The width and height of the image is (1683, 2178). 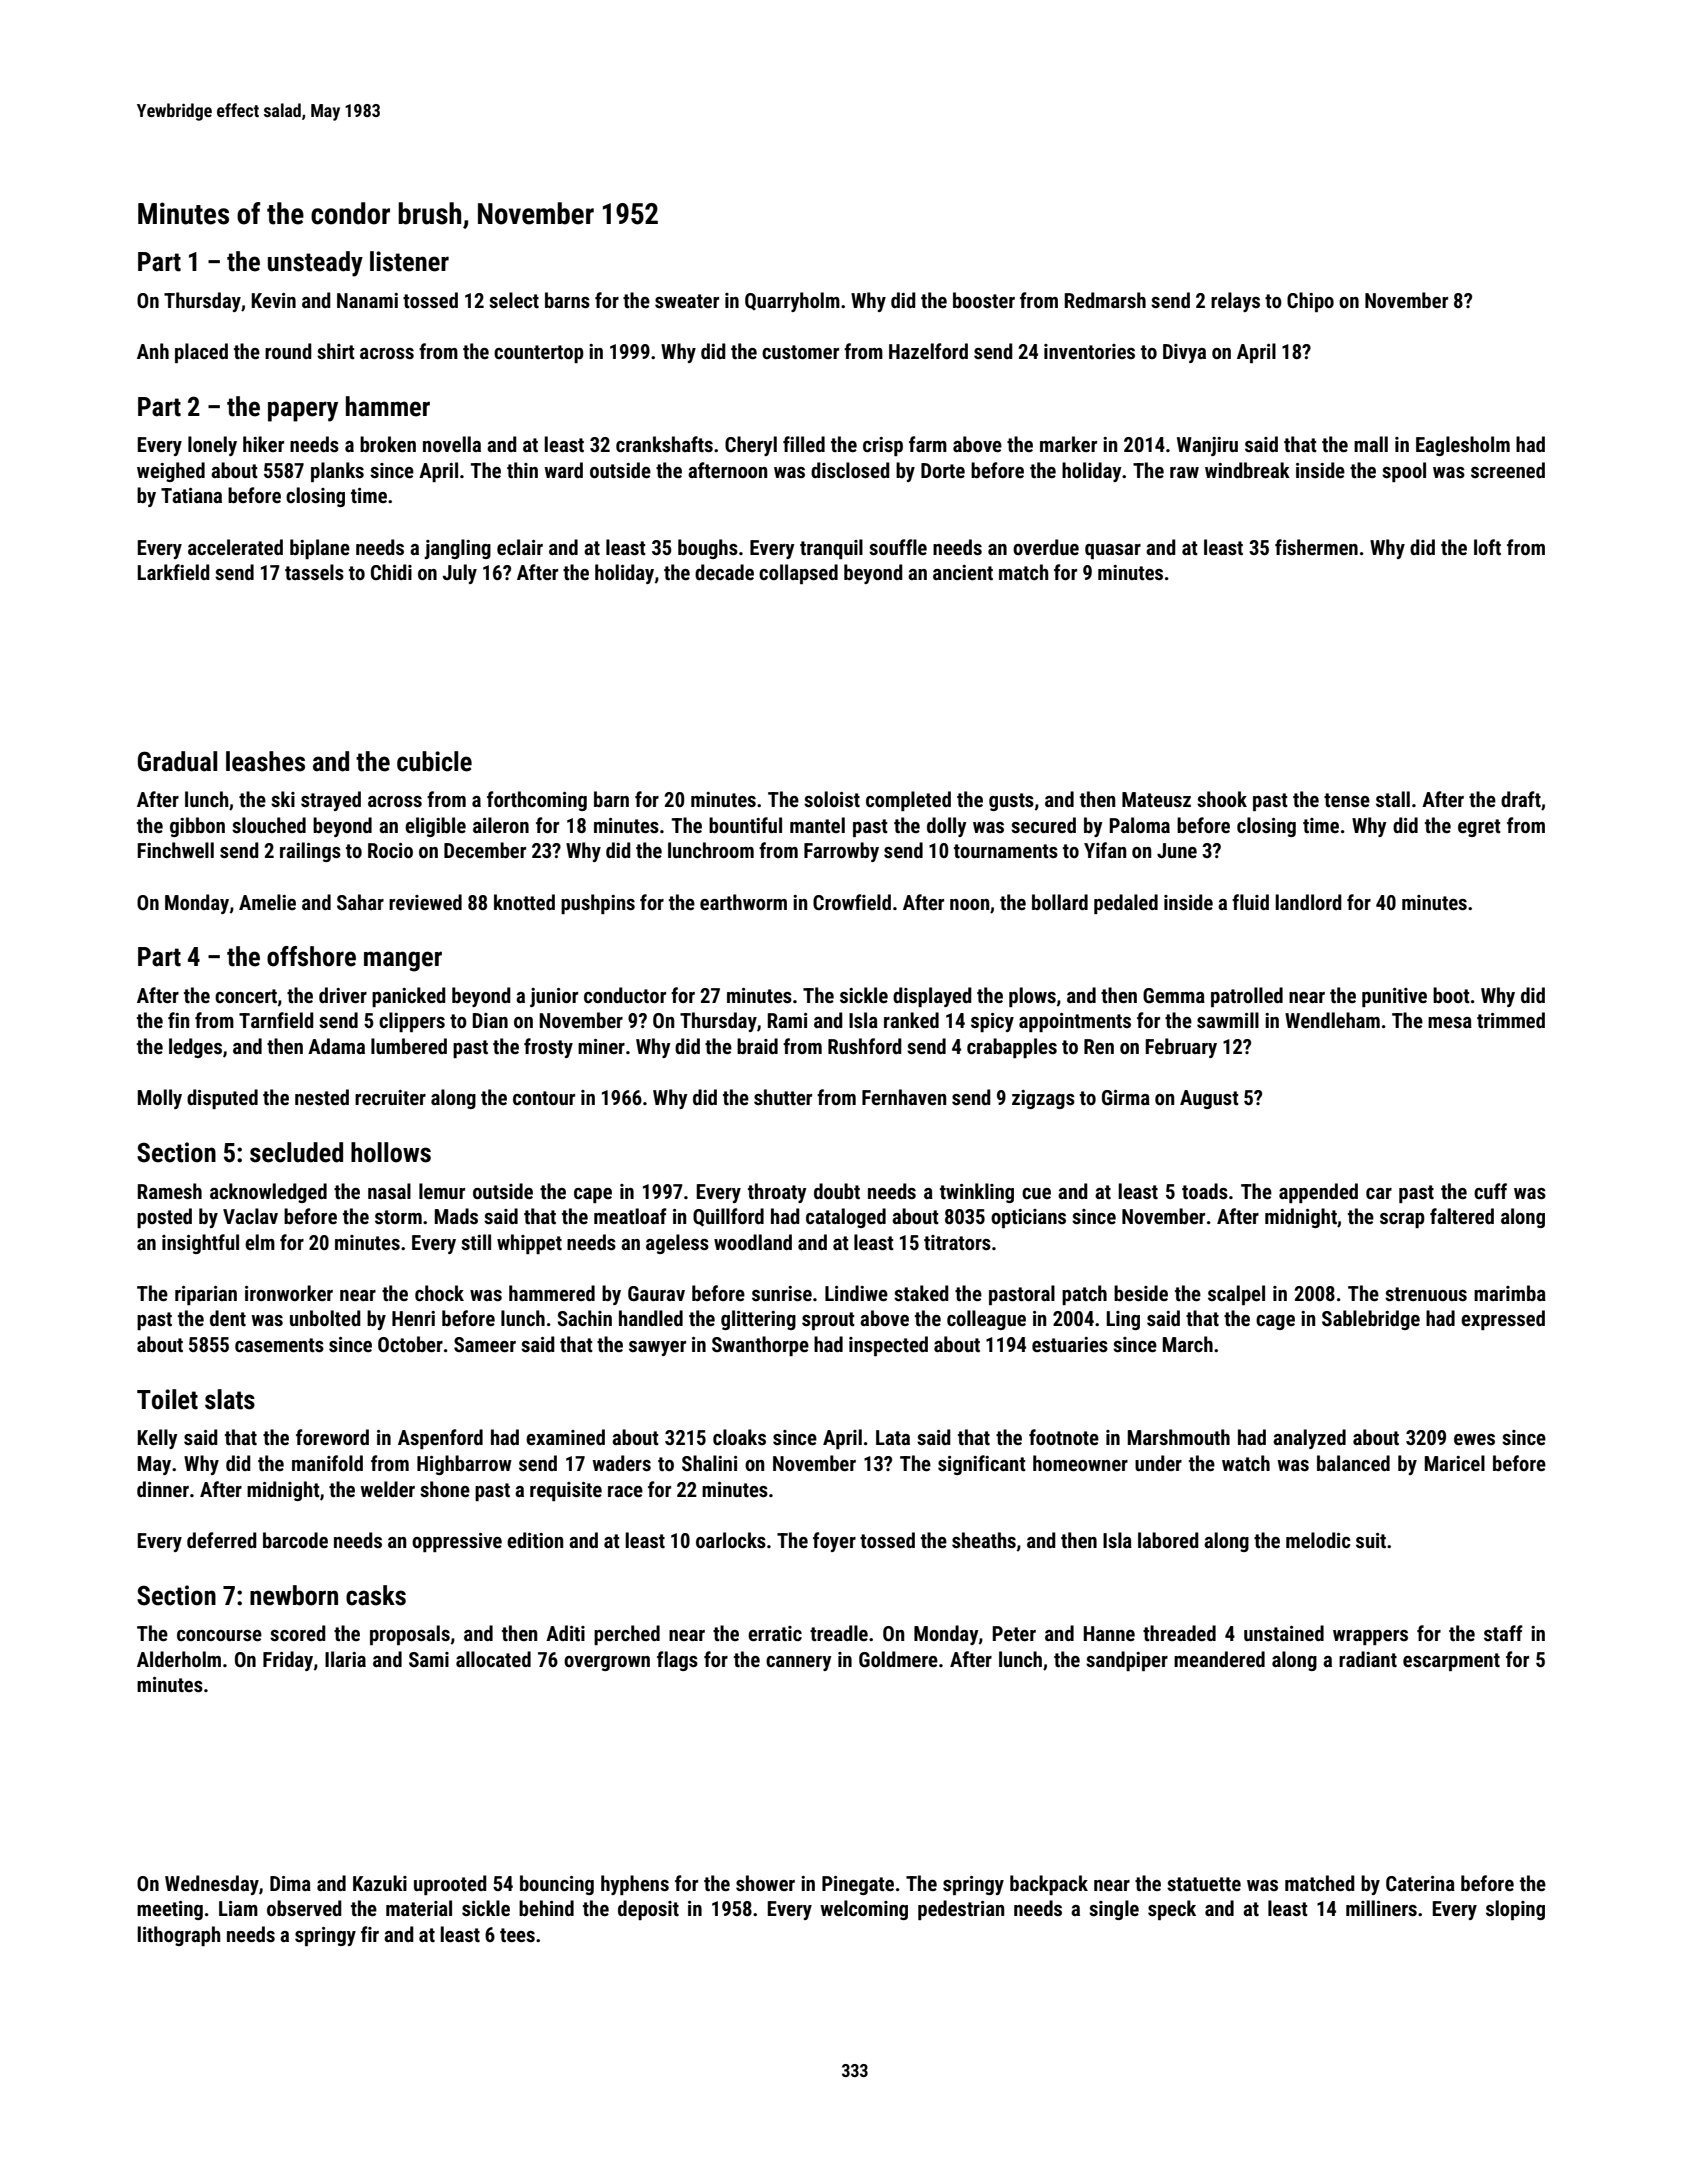 What do you see at coordinates (179, 1659) in the image?
I see `Alderholm` at bounding box center [179, 1659].
